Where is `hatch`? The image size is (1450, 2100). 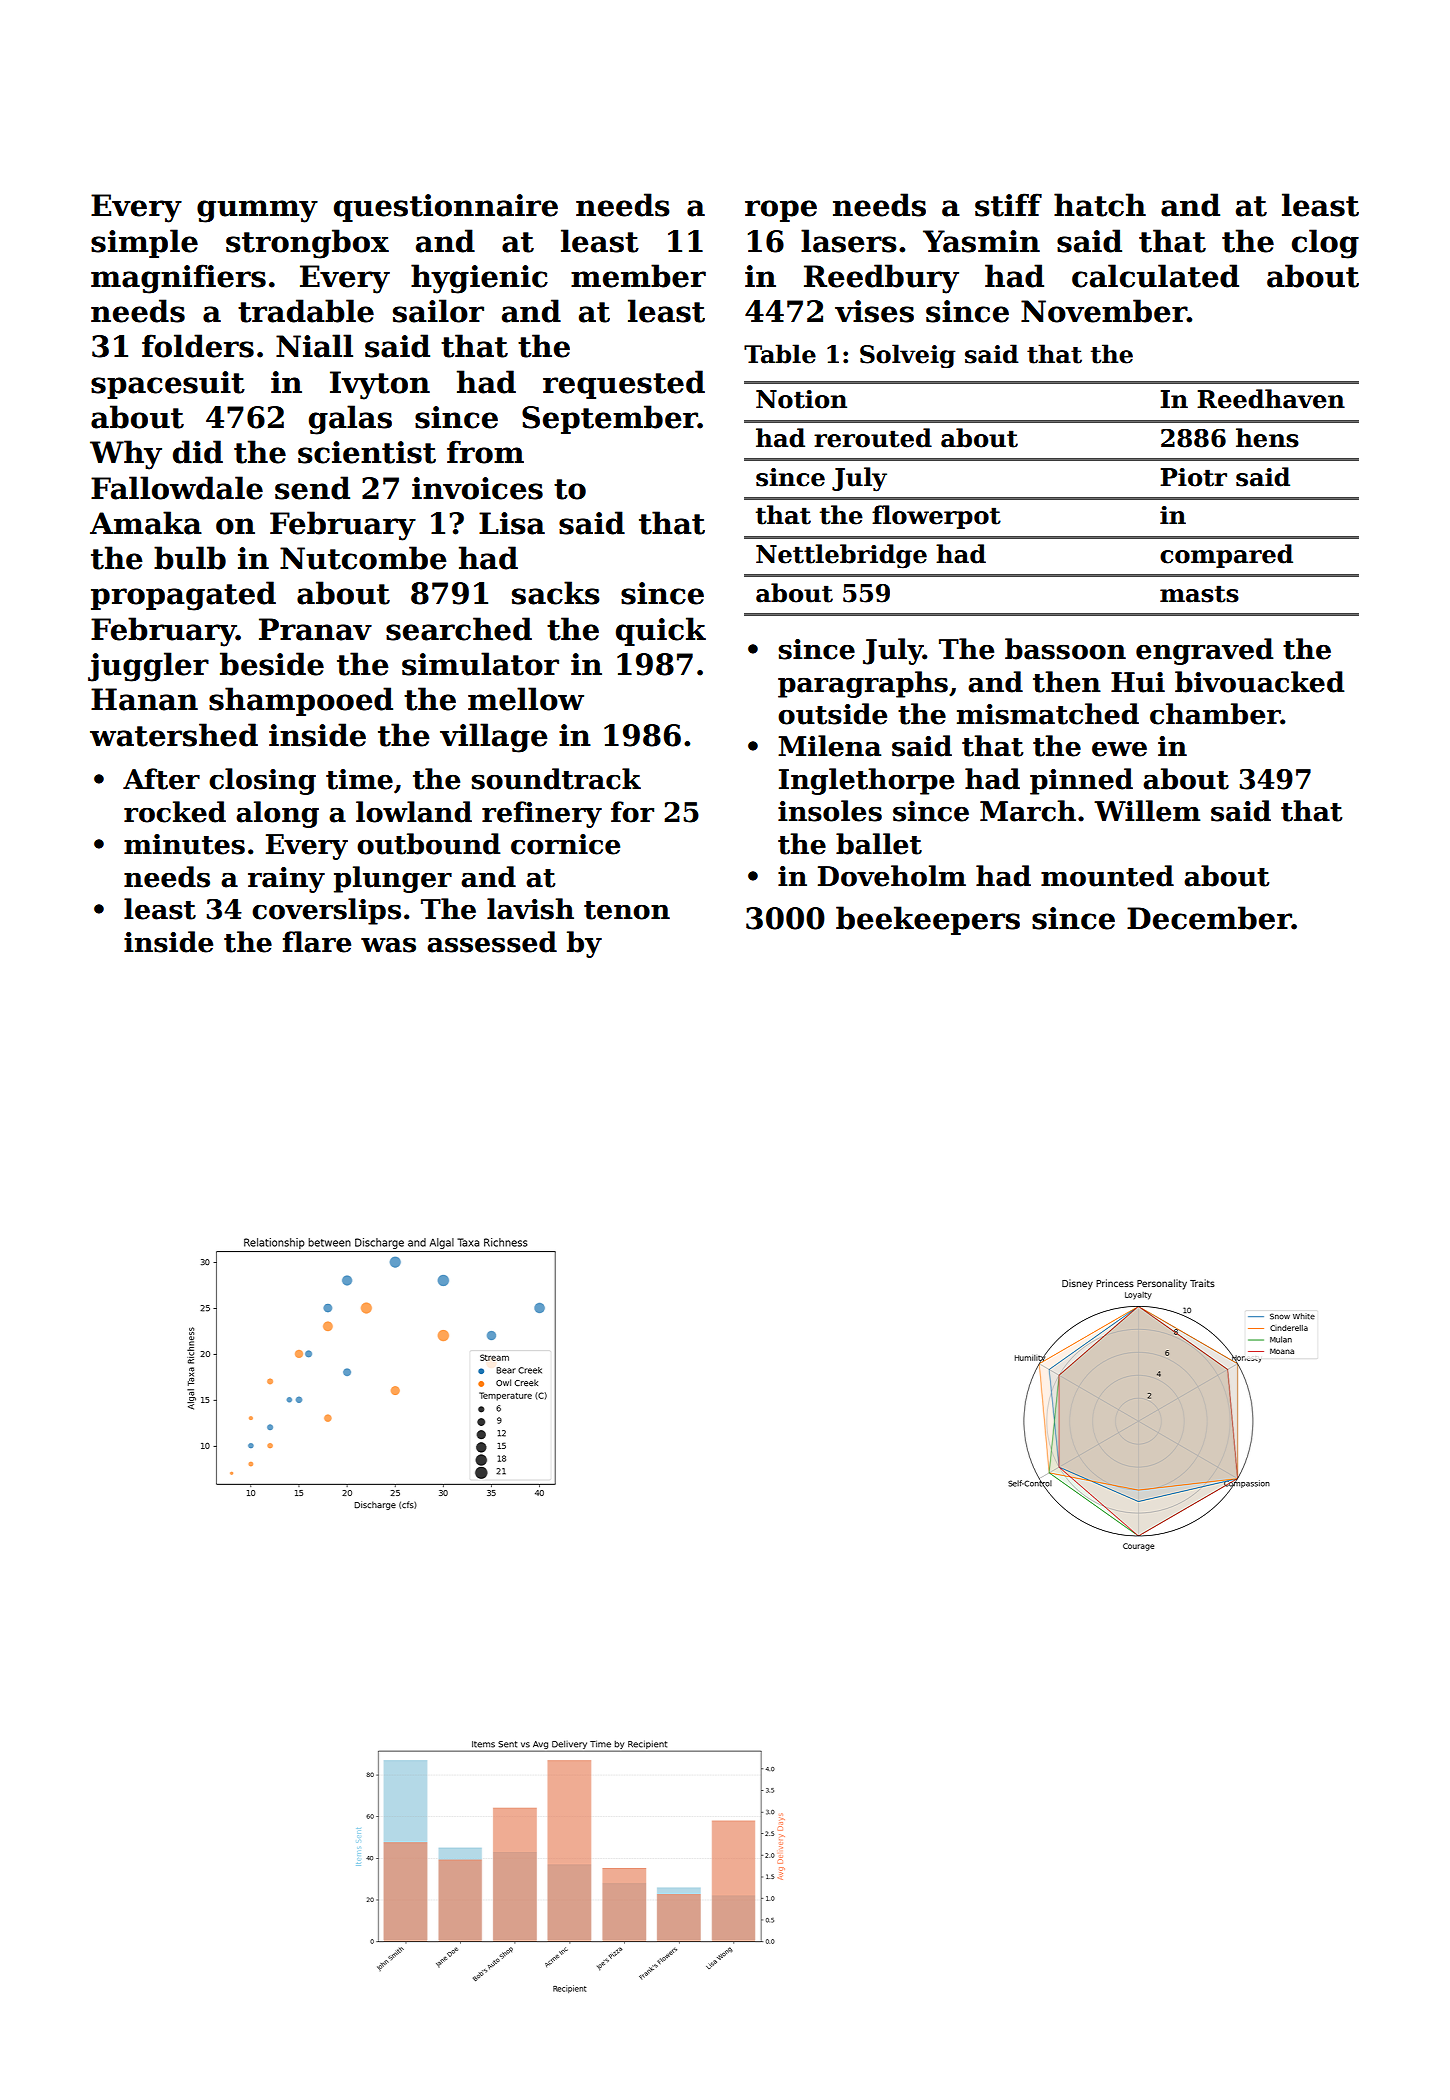 hatch is located at coordinates (1100, 205).
